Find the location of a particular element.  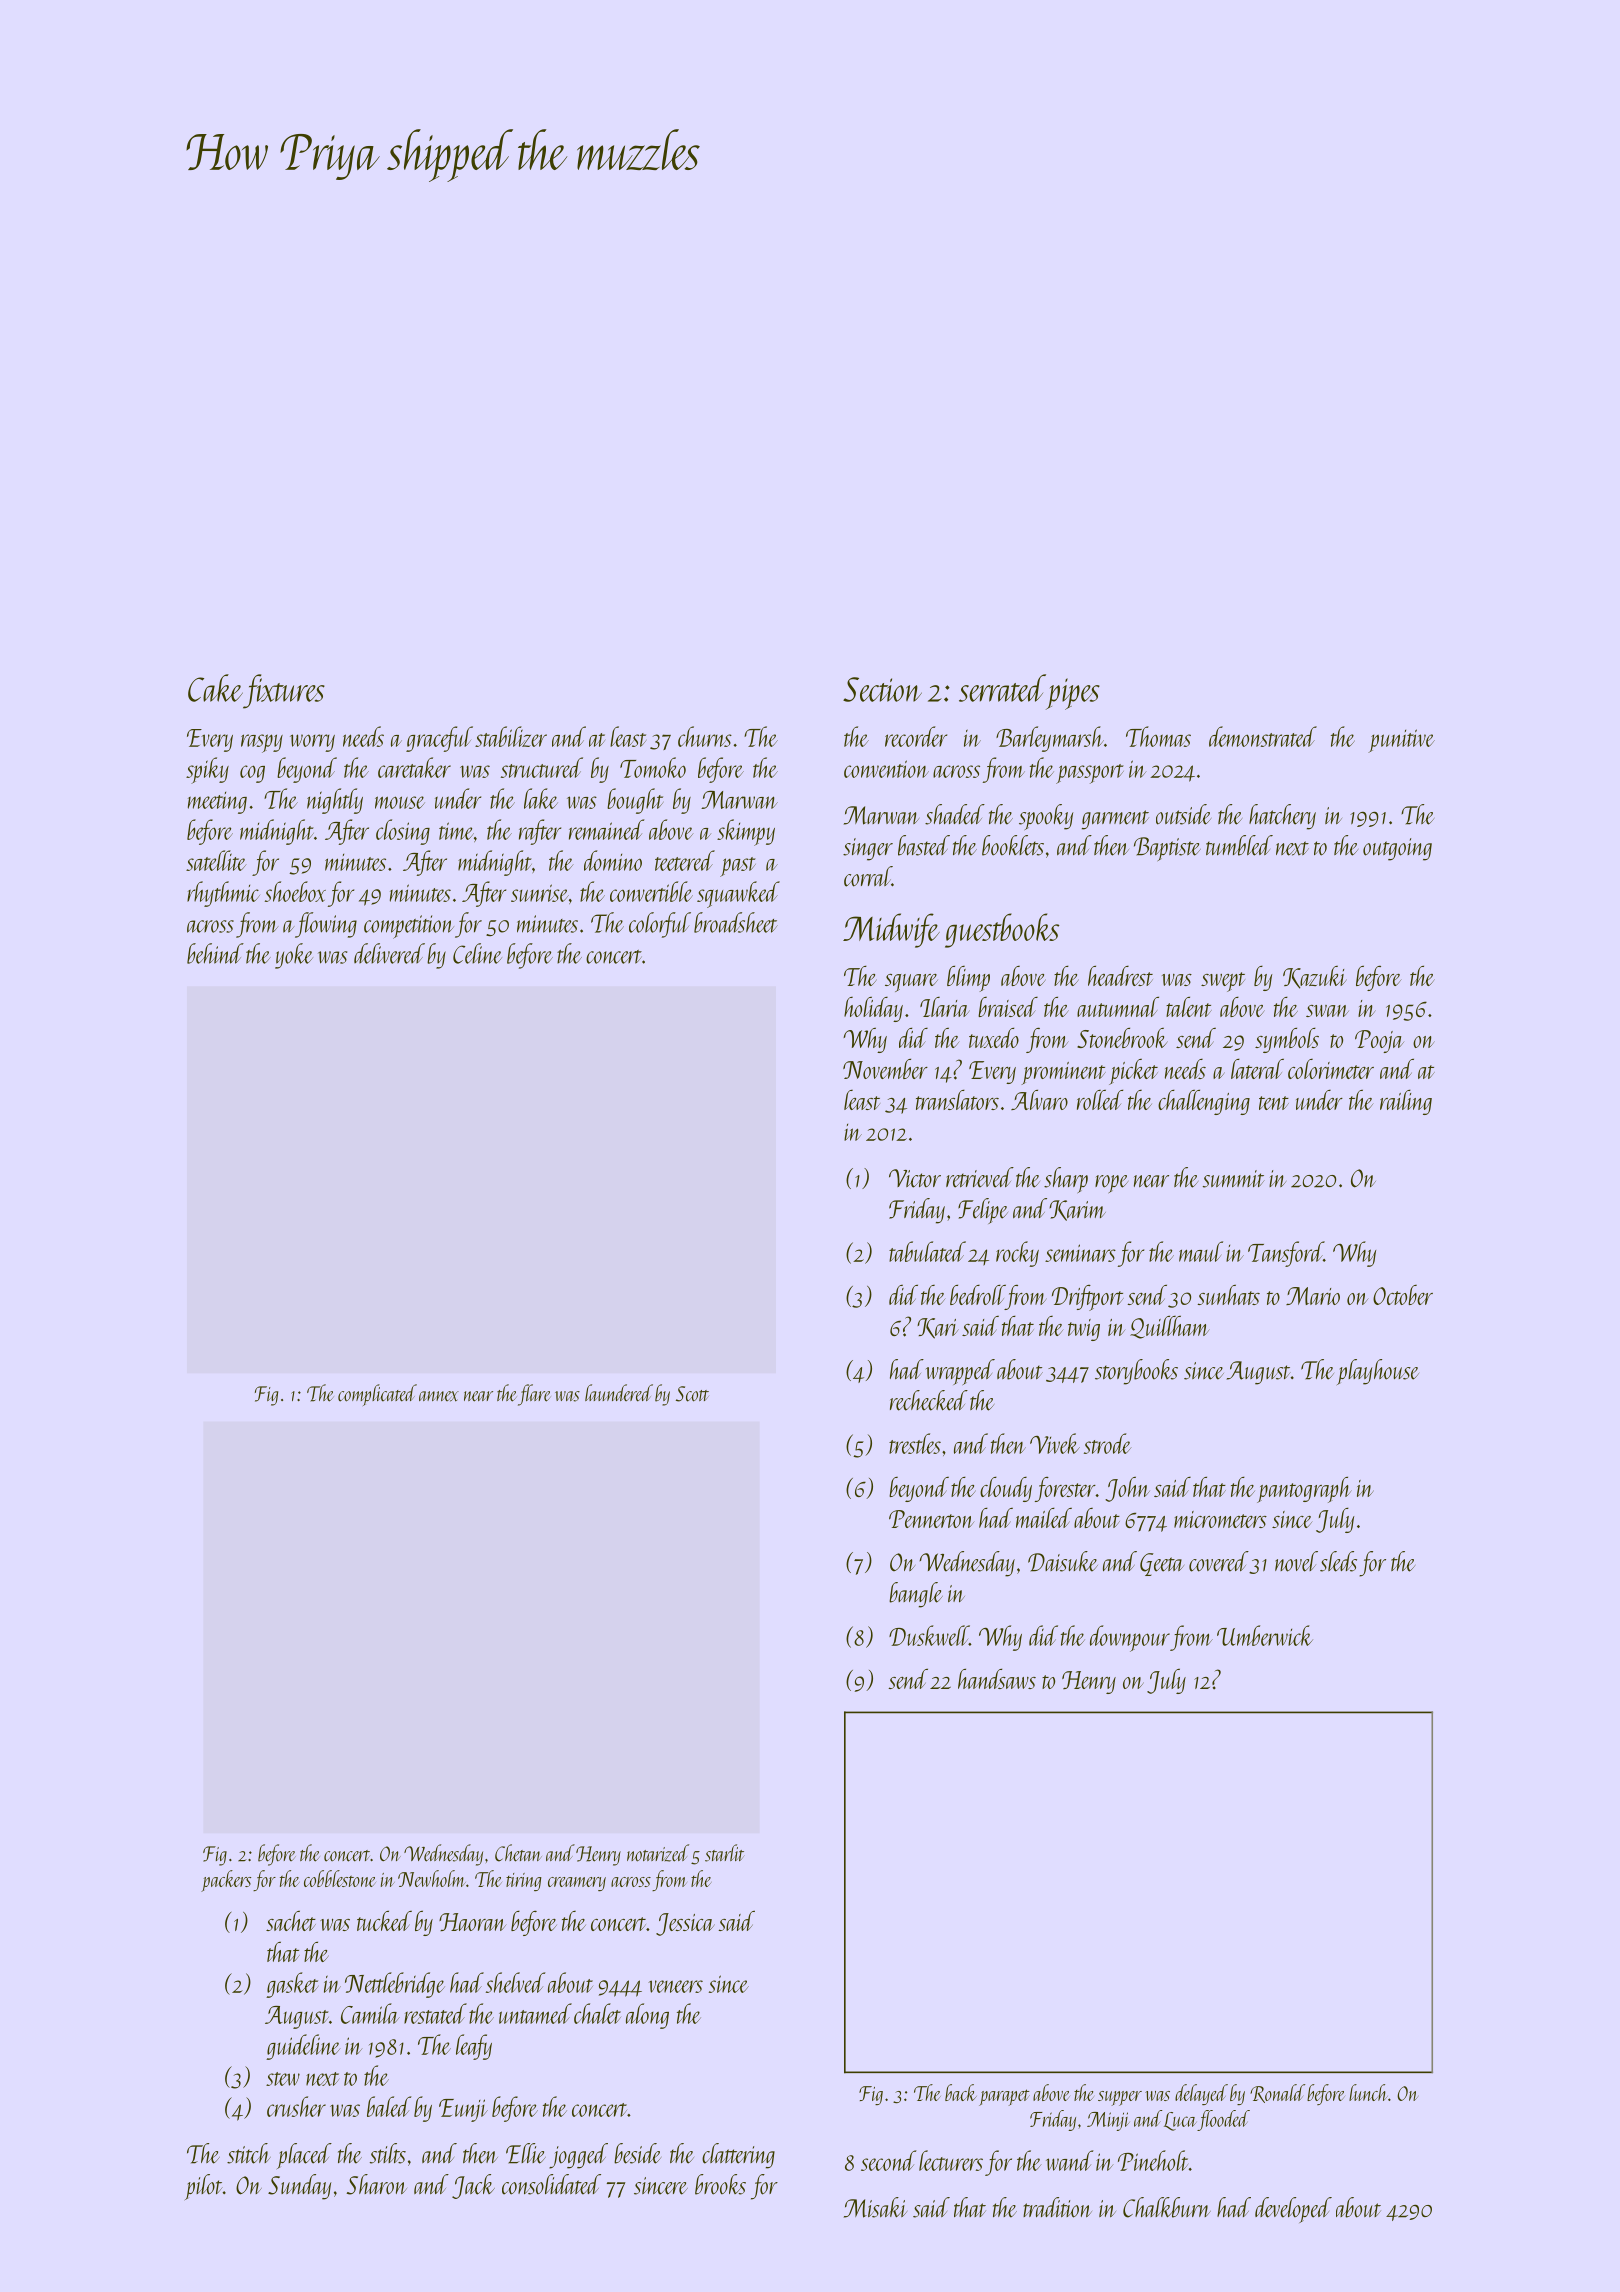

strode is located at coordinates (1107, 1443).
